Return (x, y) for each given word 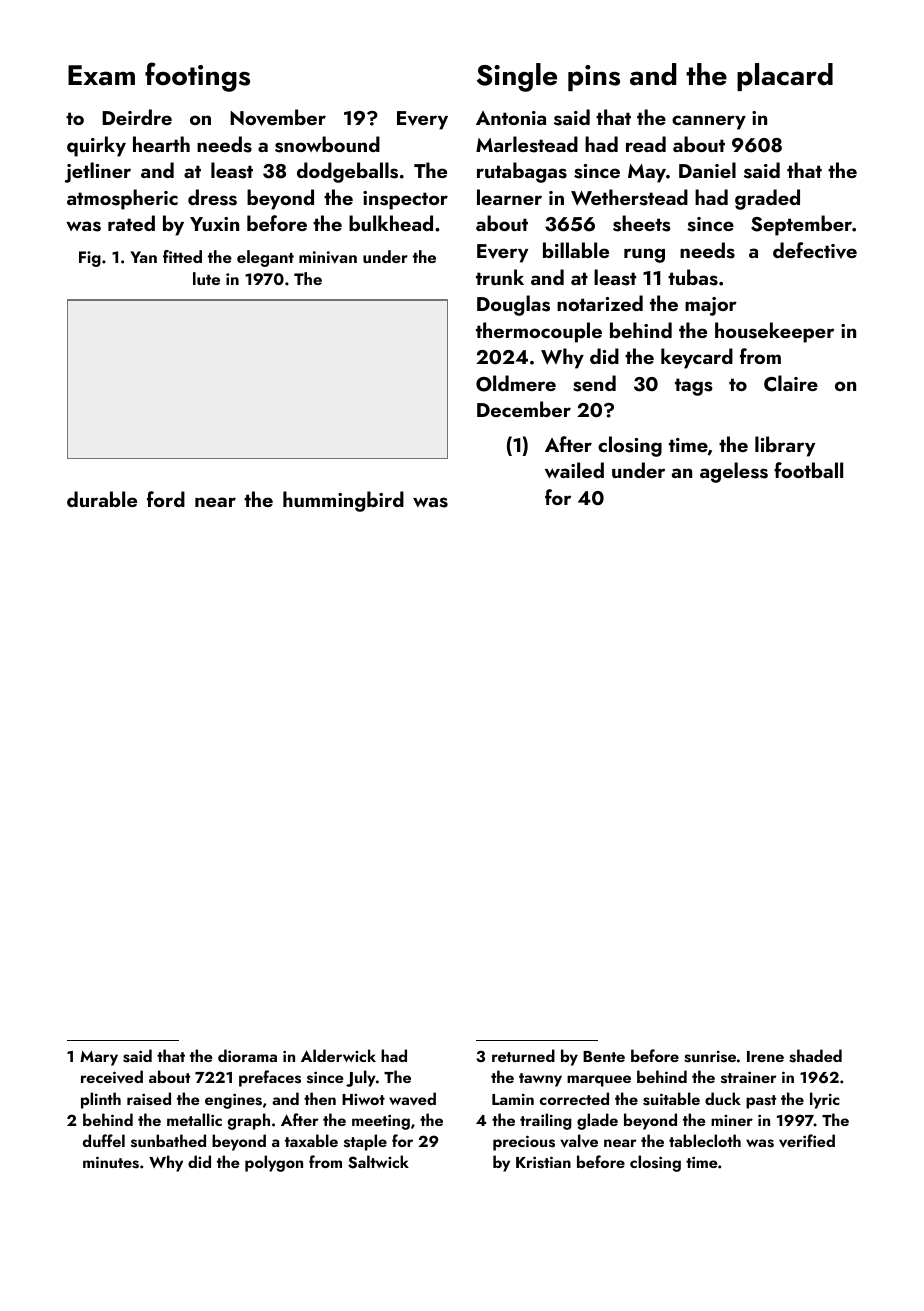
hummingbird (343, 501)
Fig (90, 259)
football (808, 470)
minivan (328, 257)
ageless (734, 472)
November (278, 117)
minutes (111, 1162)
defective (815, 250)
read (646, 144)
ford (166, 499)
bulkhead (391, 223)
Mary (99, 1058)
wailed (574, 470)
